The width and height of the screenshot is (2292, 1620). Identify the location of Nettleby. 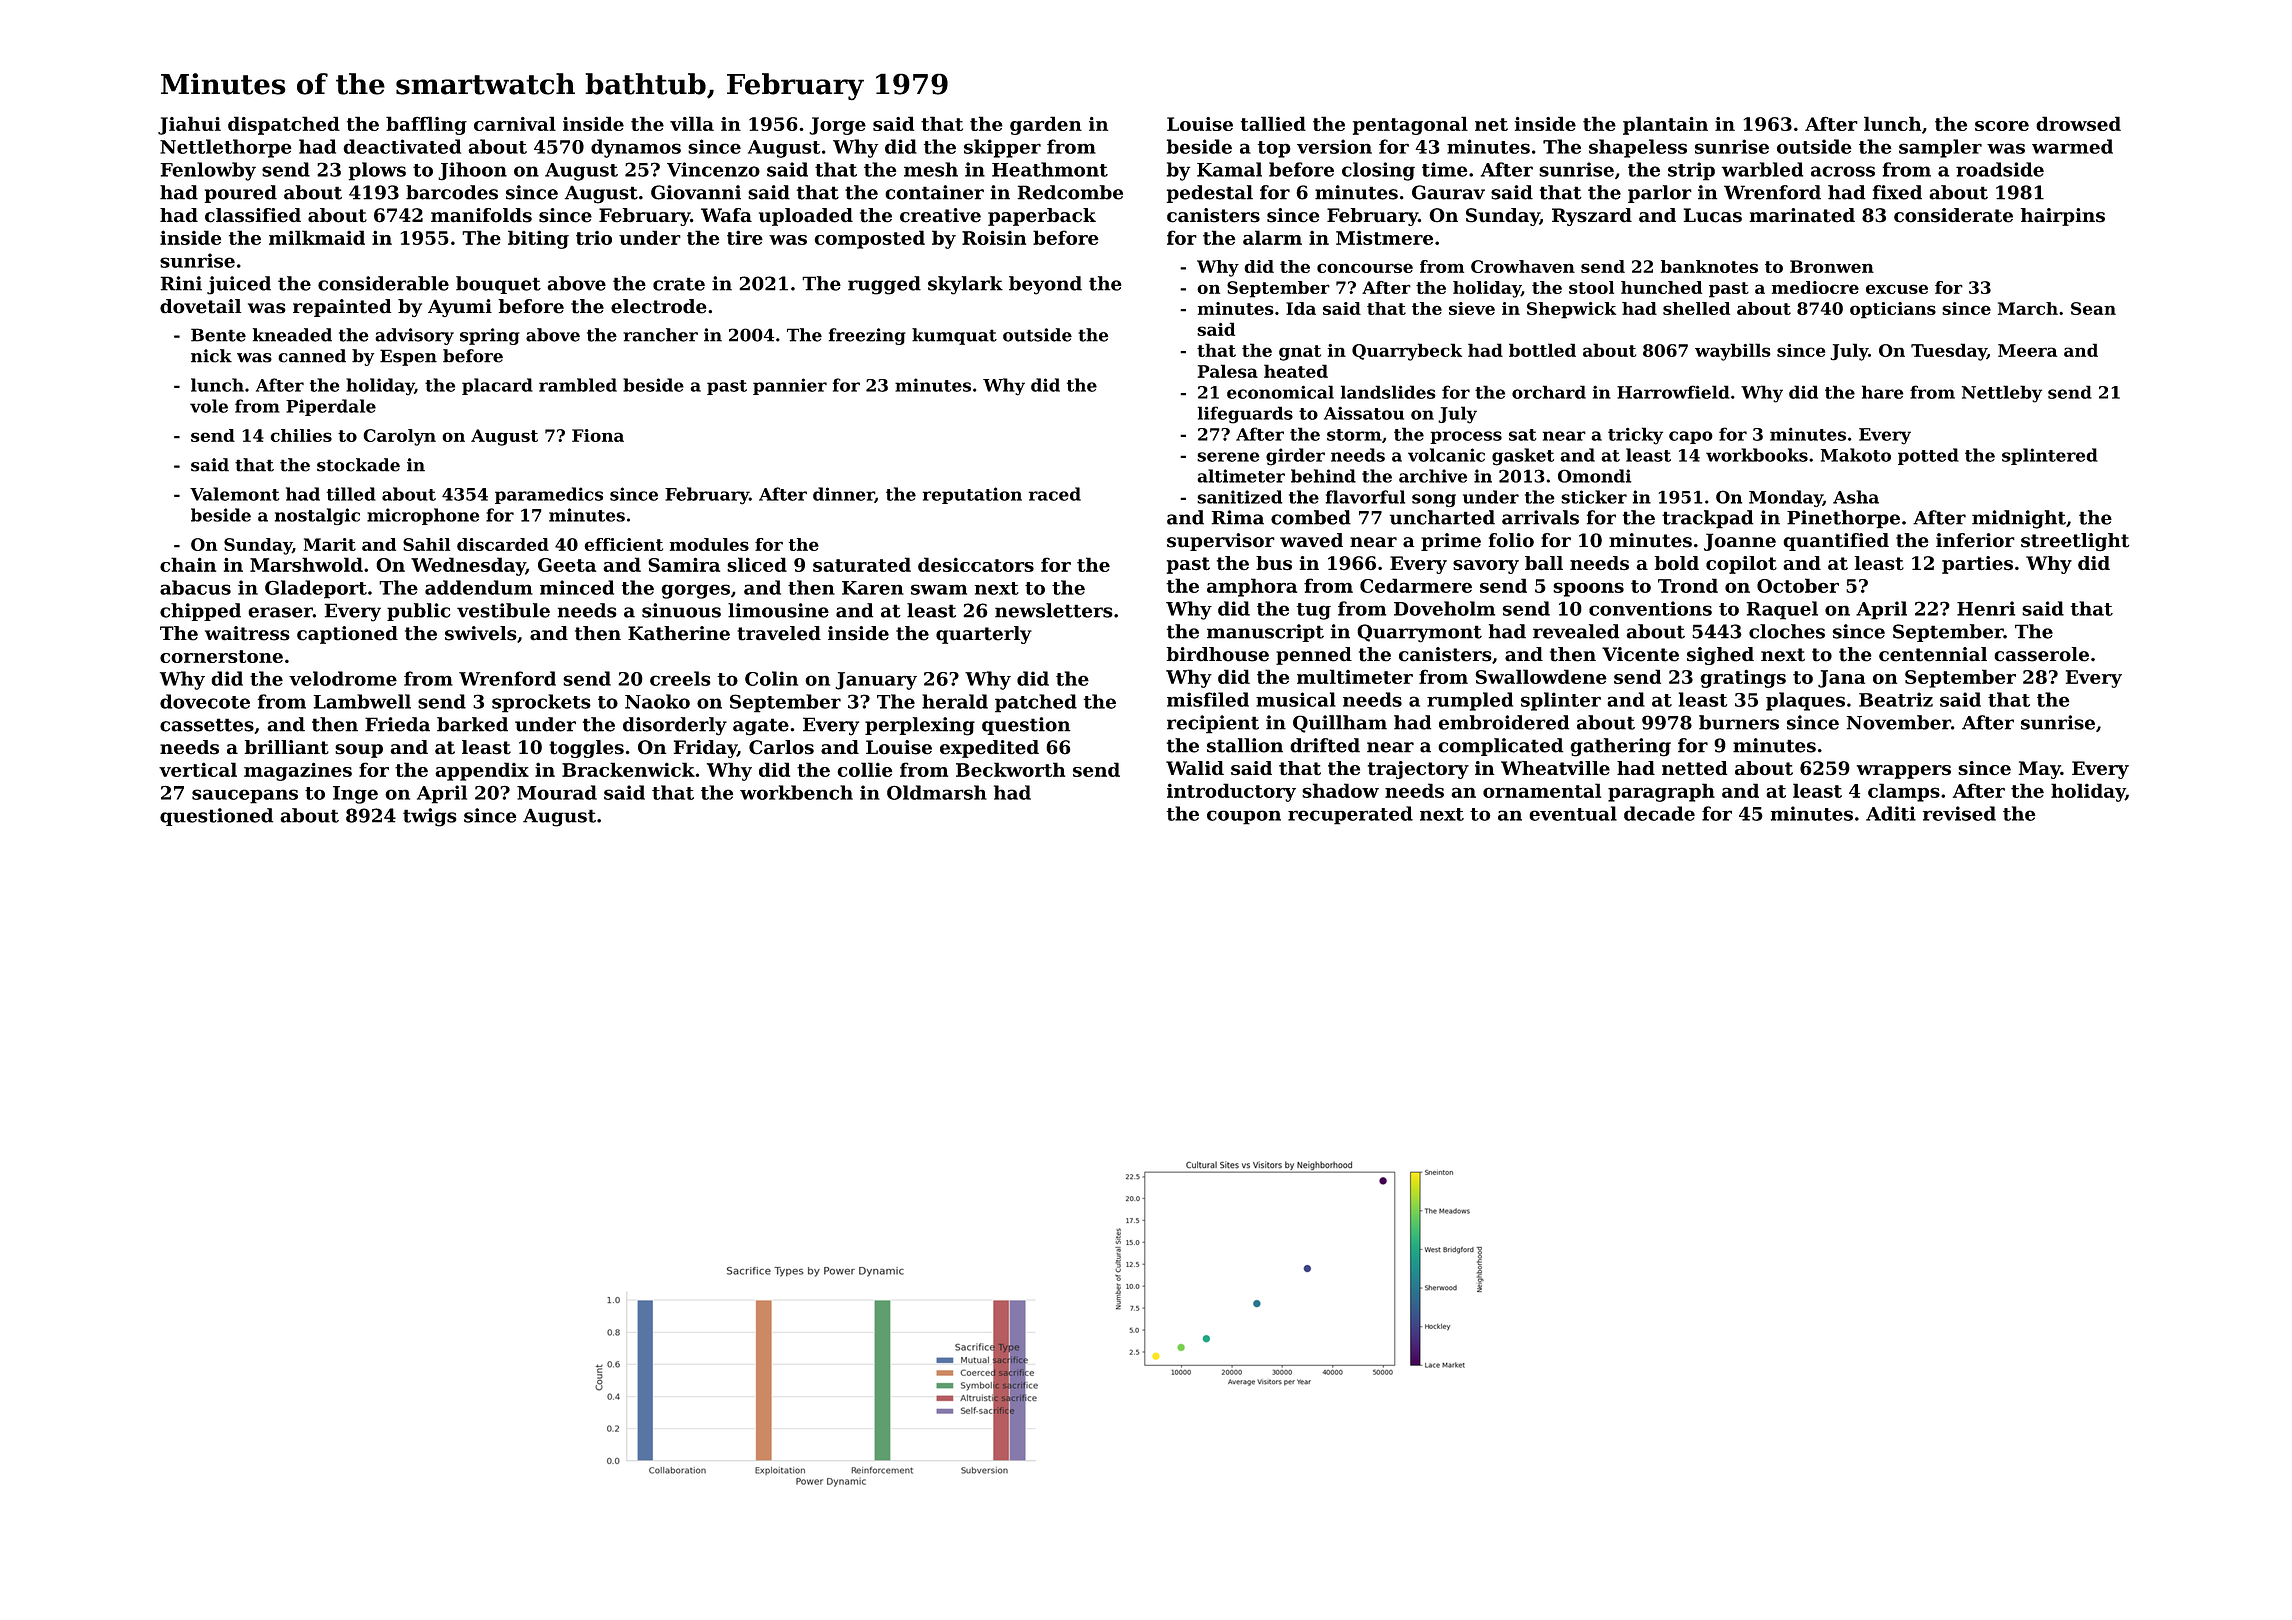
(2002, 394).
